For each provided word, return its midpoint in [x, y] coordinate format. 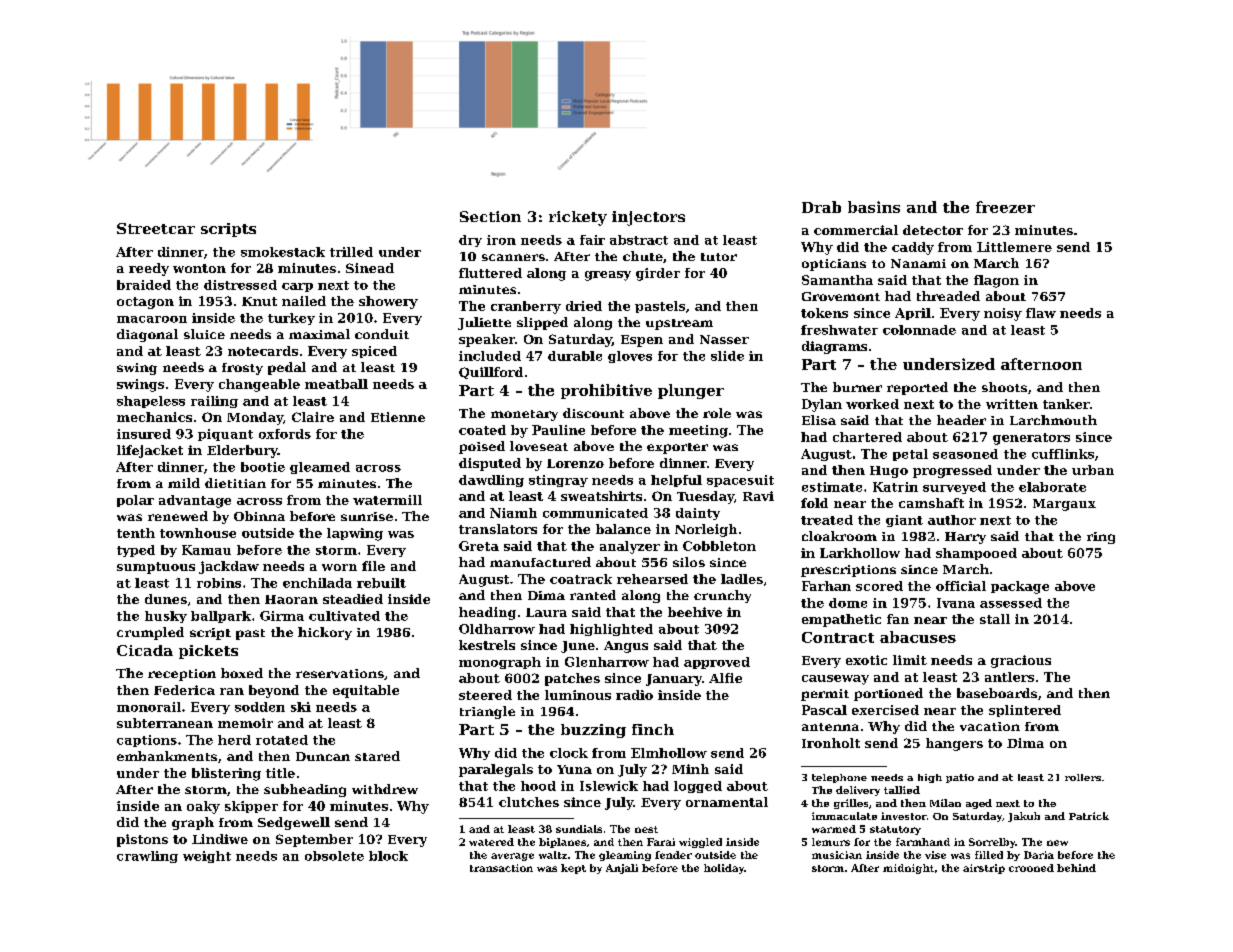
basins [874, 207]
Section [490, 216]
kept [573, 869]
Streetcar [156, 228]
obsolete [334, 856]
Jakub [1024, 817]
